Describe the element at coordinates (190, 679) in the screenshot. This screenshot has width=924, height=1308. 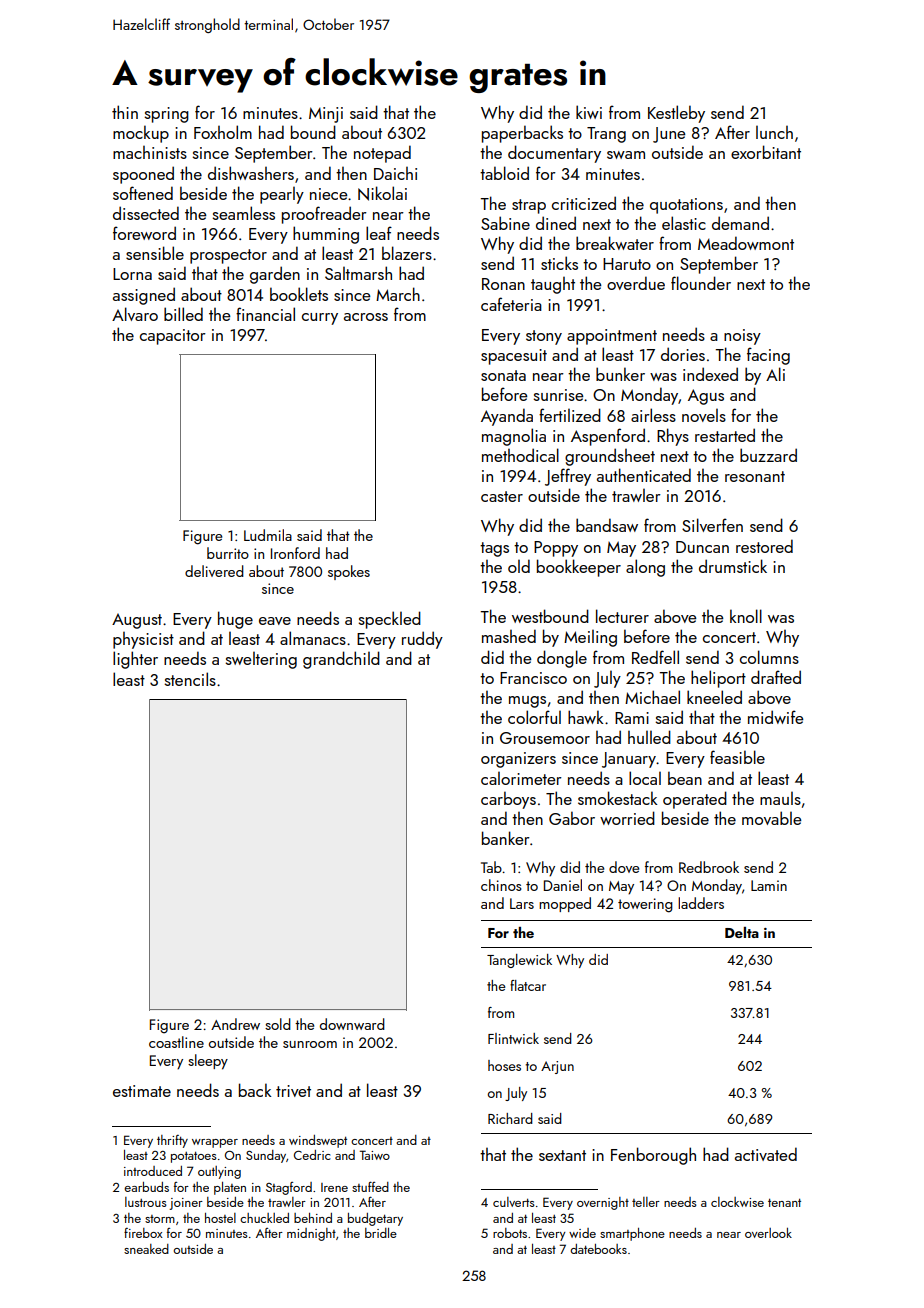
I see `stencils` at that location.
